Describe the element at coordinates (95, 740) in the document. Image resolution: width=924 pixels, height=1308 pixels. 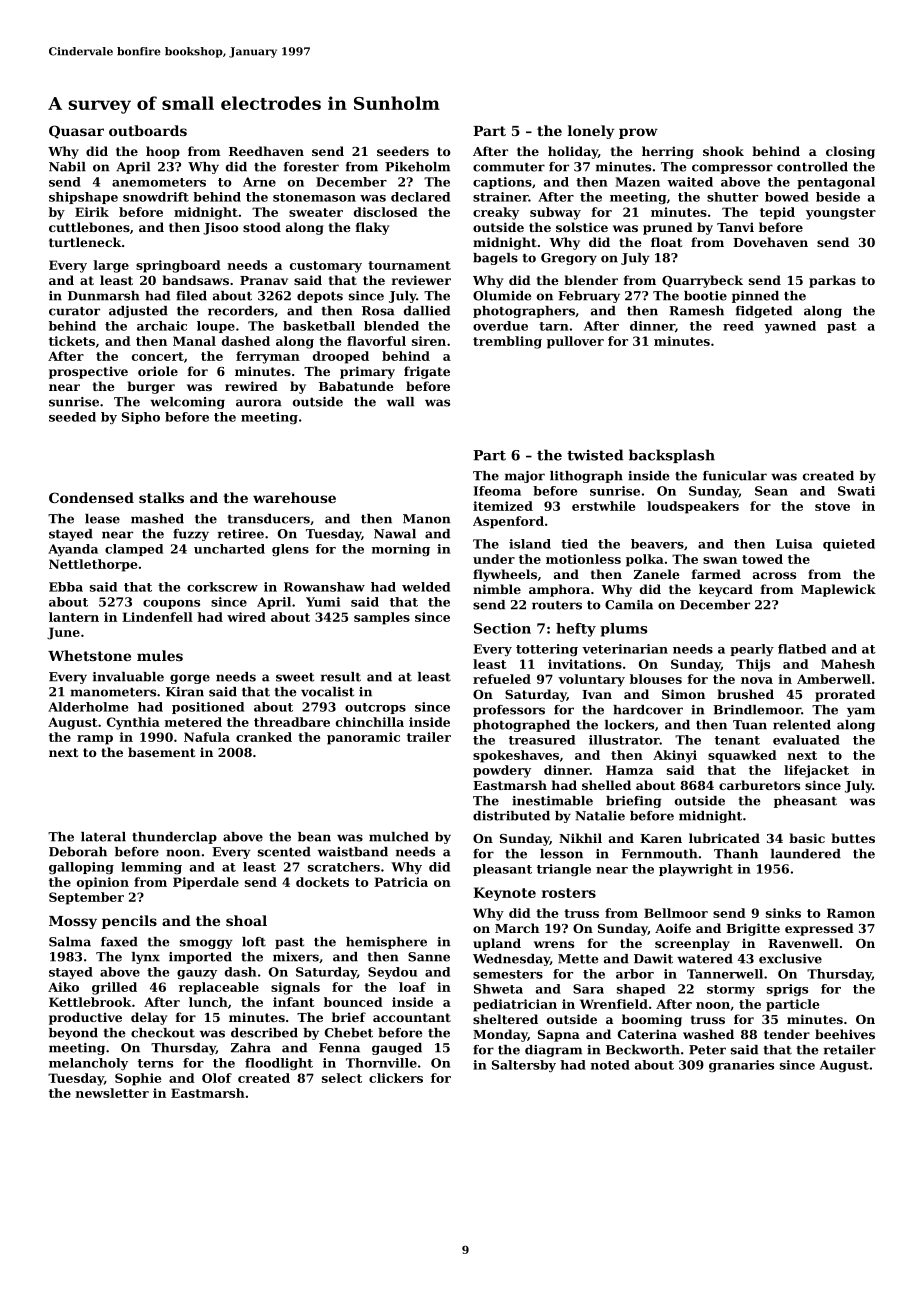
I see `ramp` at that location.
